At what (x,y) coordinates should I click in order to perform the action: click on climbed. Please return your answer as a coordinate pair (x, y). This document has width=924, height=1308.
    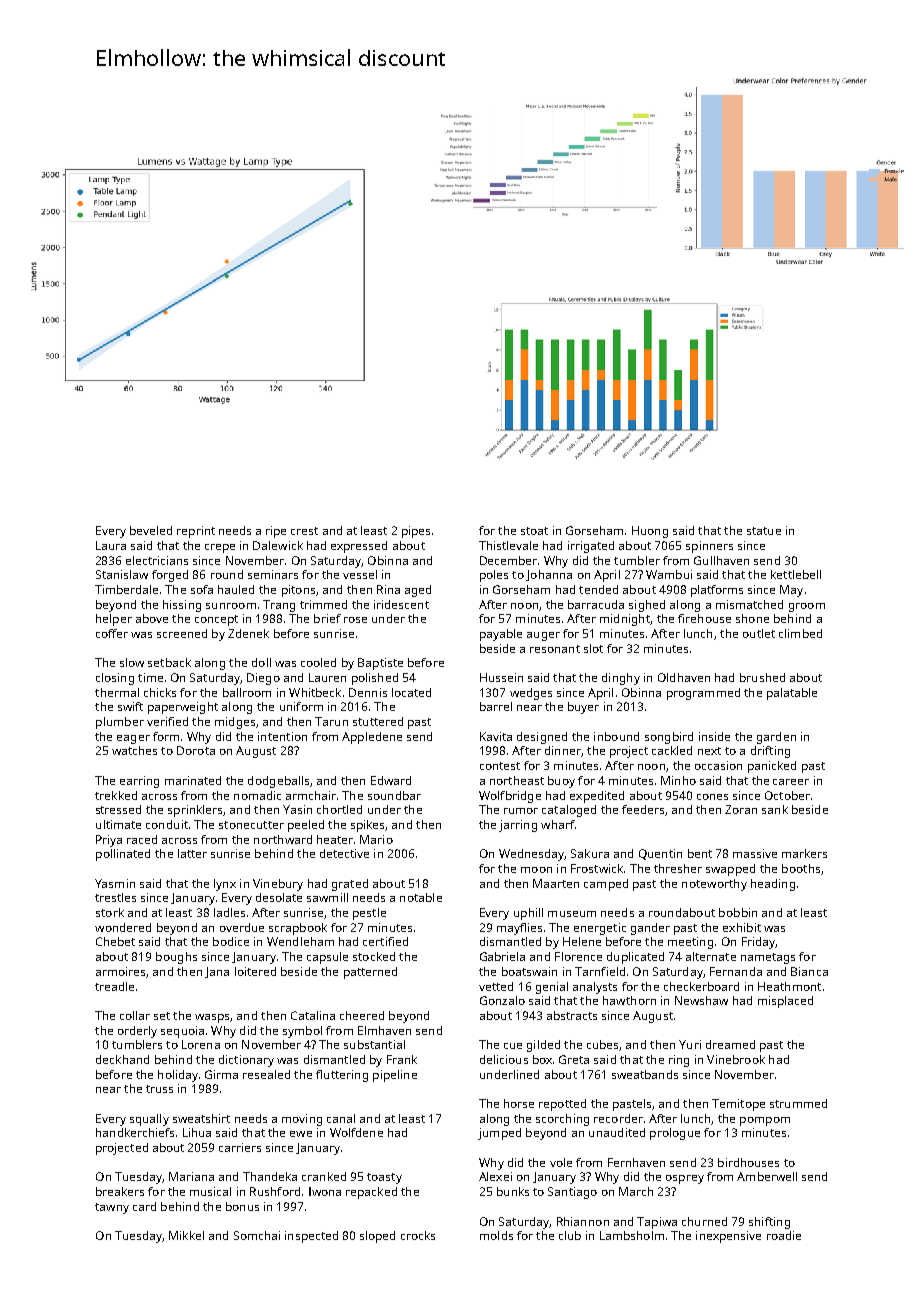
    Looking at the image, I should click on (800, 633).
